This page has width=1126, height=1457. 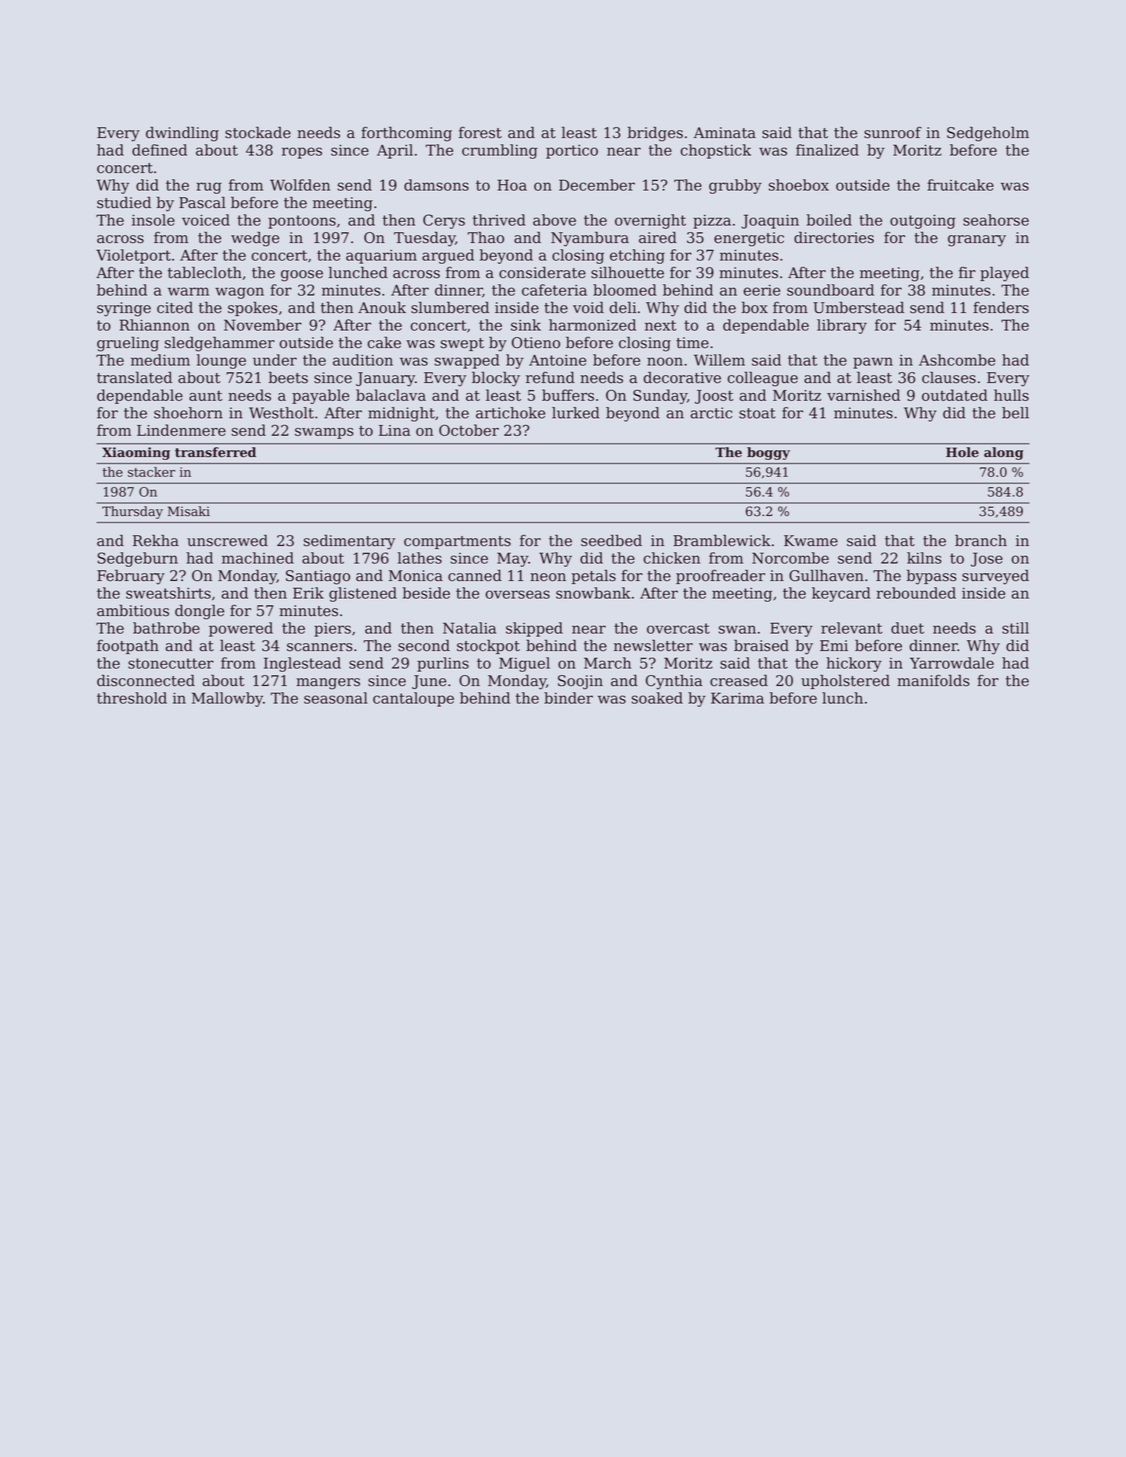 What do you see at coordinates (302, 153) in the page?
I see `ropes` at bounding box center [302, 153].
